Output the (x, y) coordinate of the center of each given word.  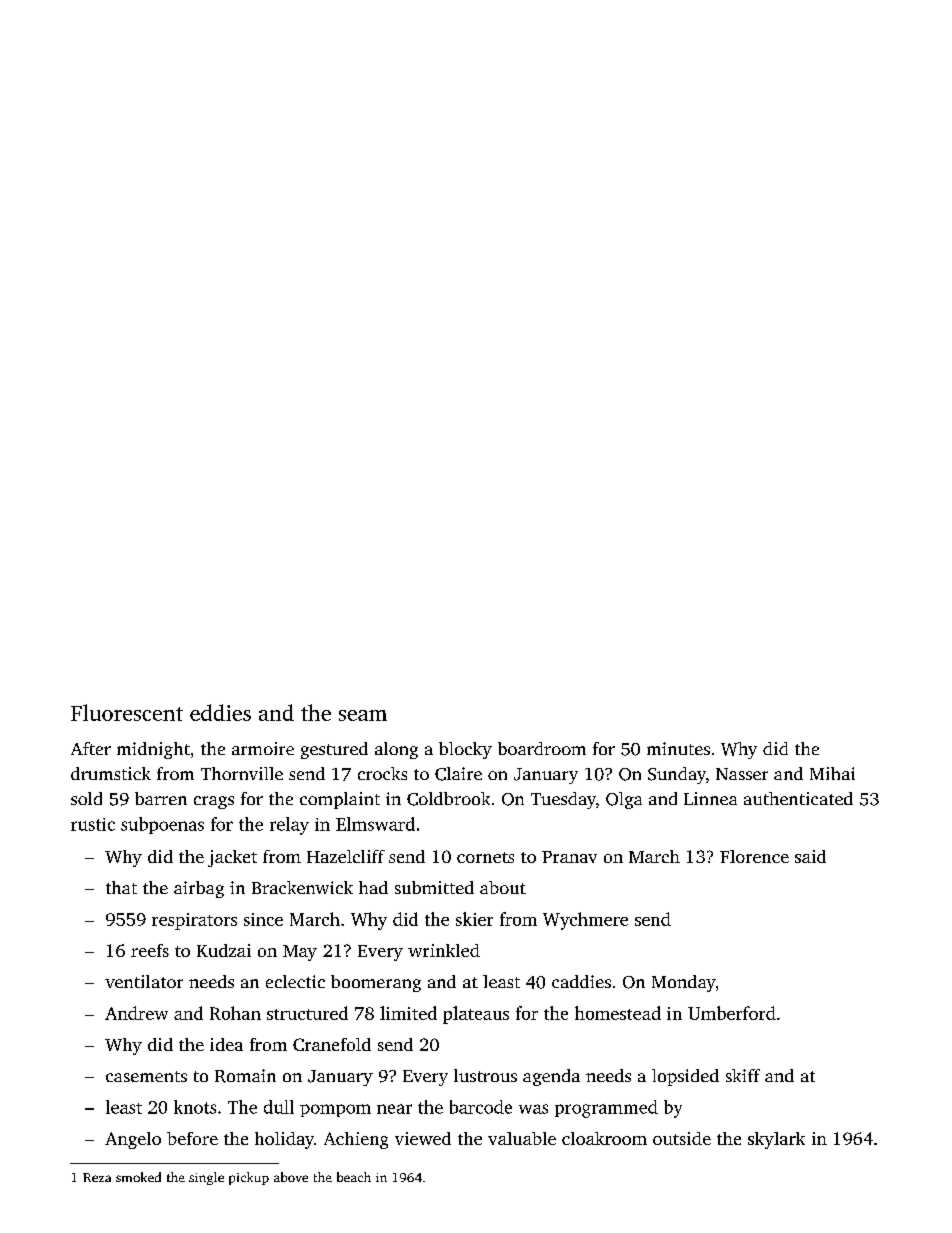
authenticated (798, 798)
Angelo (133, 1140)
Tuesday (563, 800)
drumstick (111, 773)
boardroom (542, 748)
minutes (678, 748)
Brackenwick (302, 887)
